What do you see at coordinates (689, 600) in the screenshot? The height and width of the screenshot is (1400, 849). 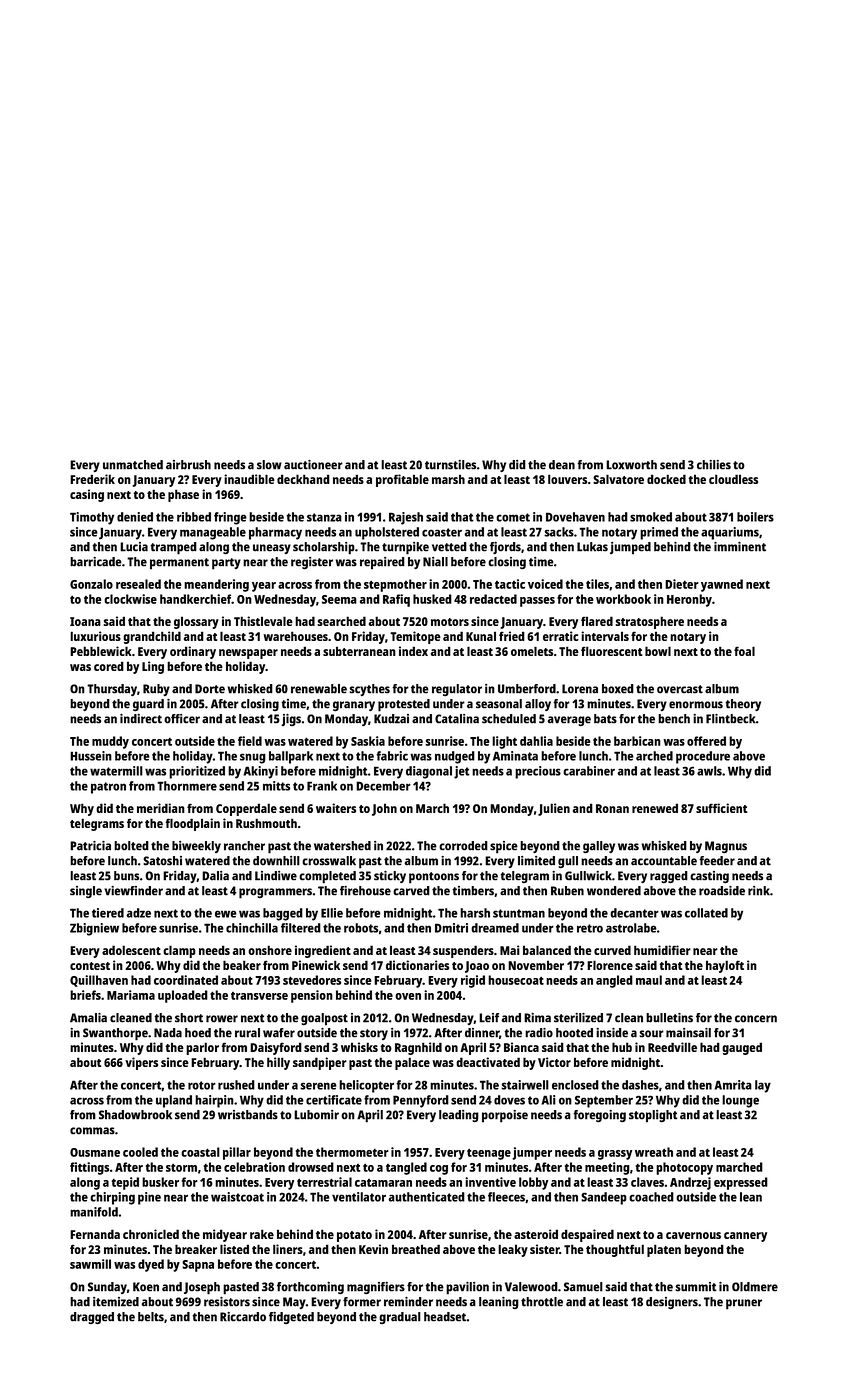 I see `Heronby` at bounding box center [689, 600].
